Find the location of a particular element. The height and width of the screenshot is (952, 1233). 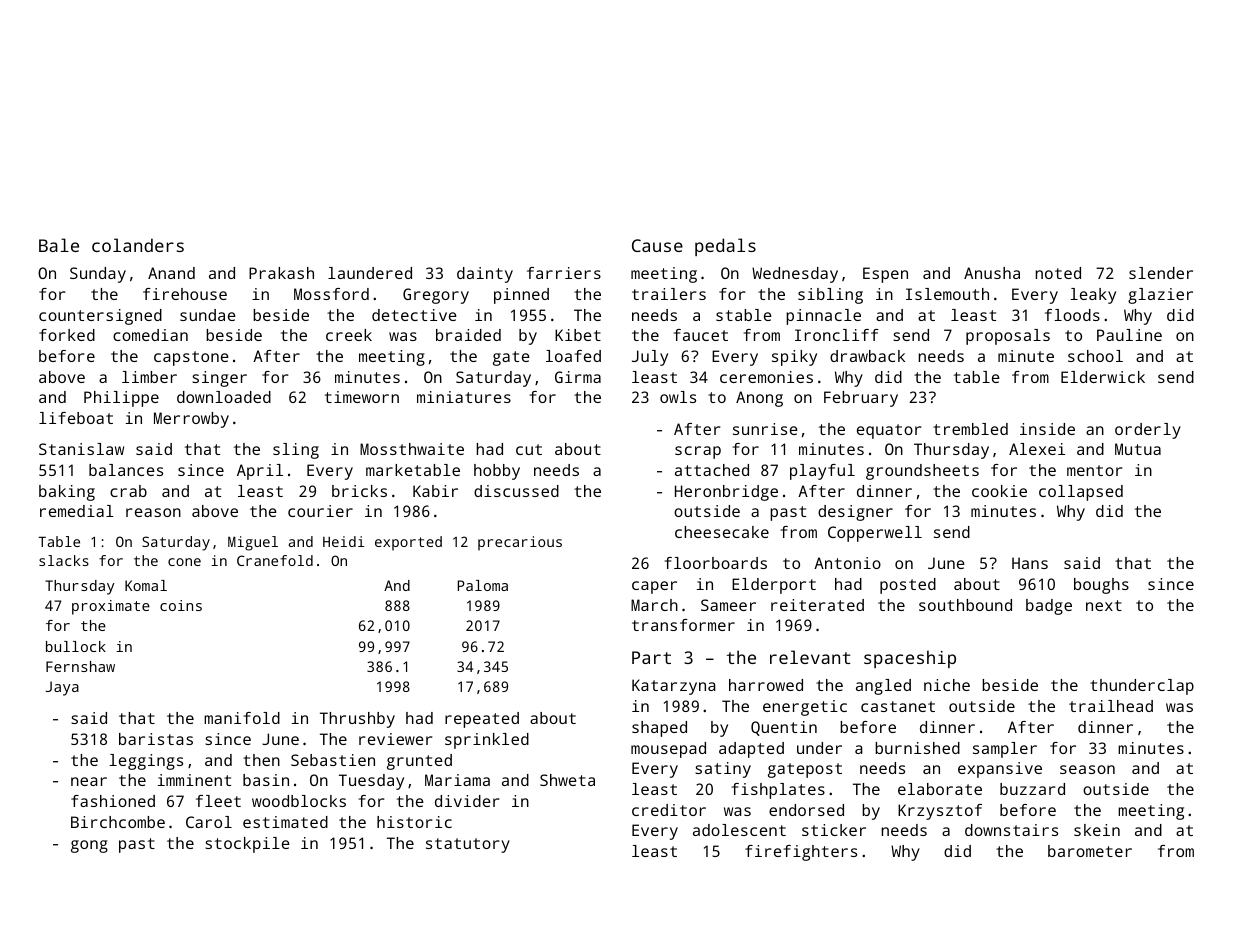

scrap is located at coordinates (698, 452).
